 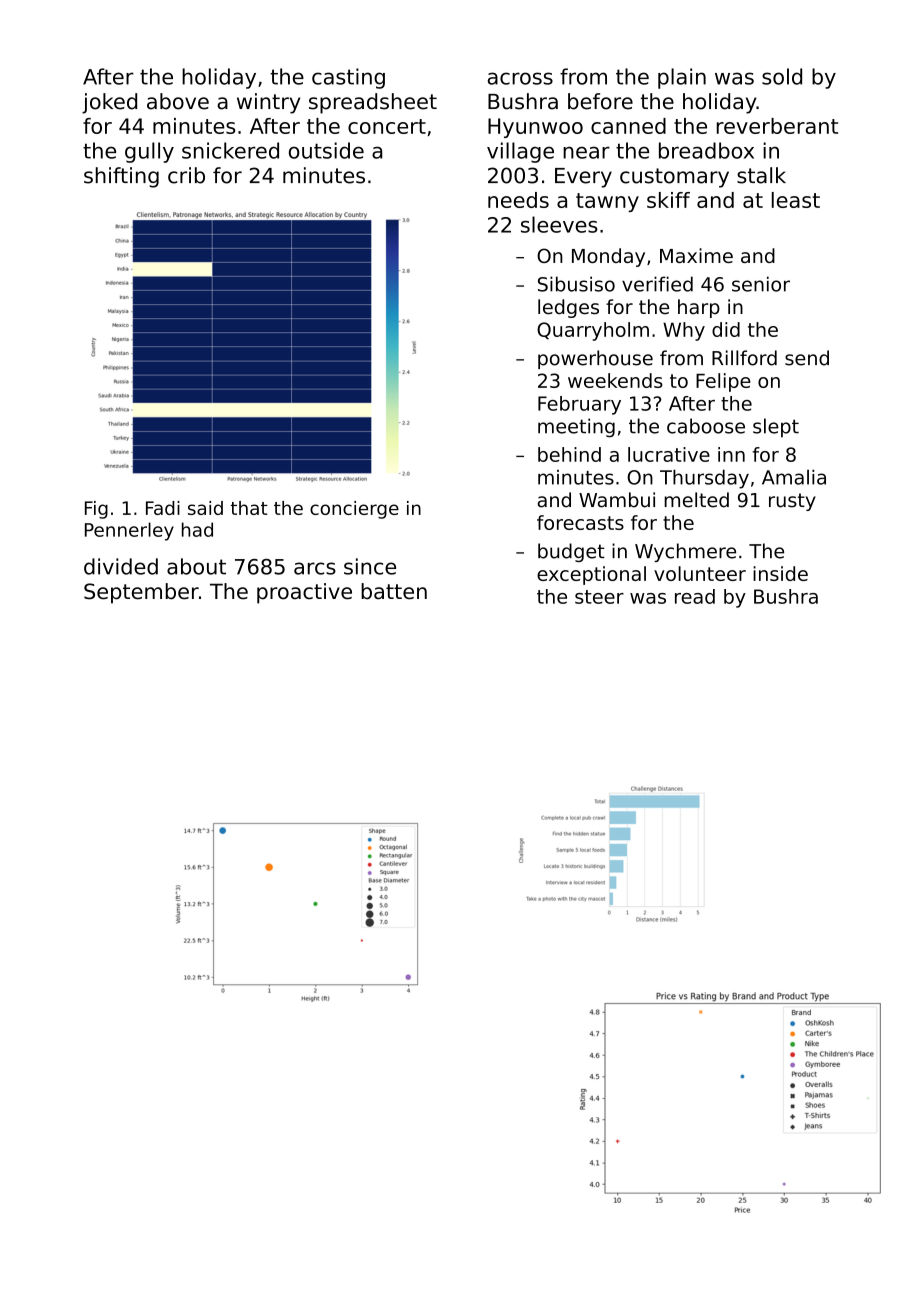 What do you see at coordinates (121, 177) in the image?
I see `shifting` at bounding box center [121, 177].
